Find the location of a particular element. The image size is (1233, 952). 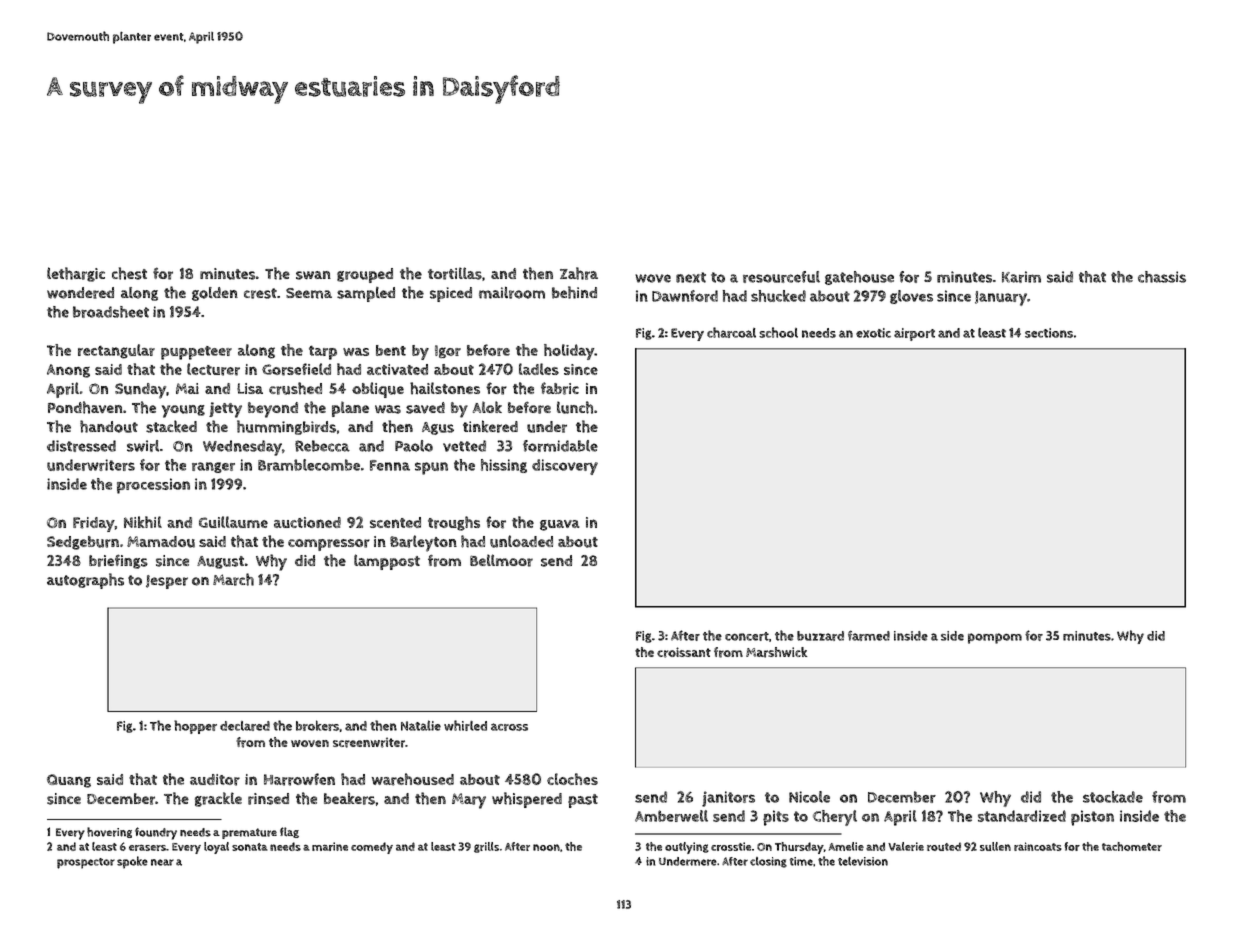

whirled is located at coordinates (465, 725).
